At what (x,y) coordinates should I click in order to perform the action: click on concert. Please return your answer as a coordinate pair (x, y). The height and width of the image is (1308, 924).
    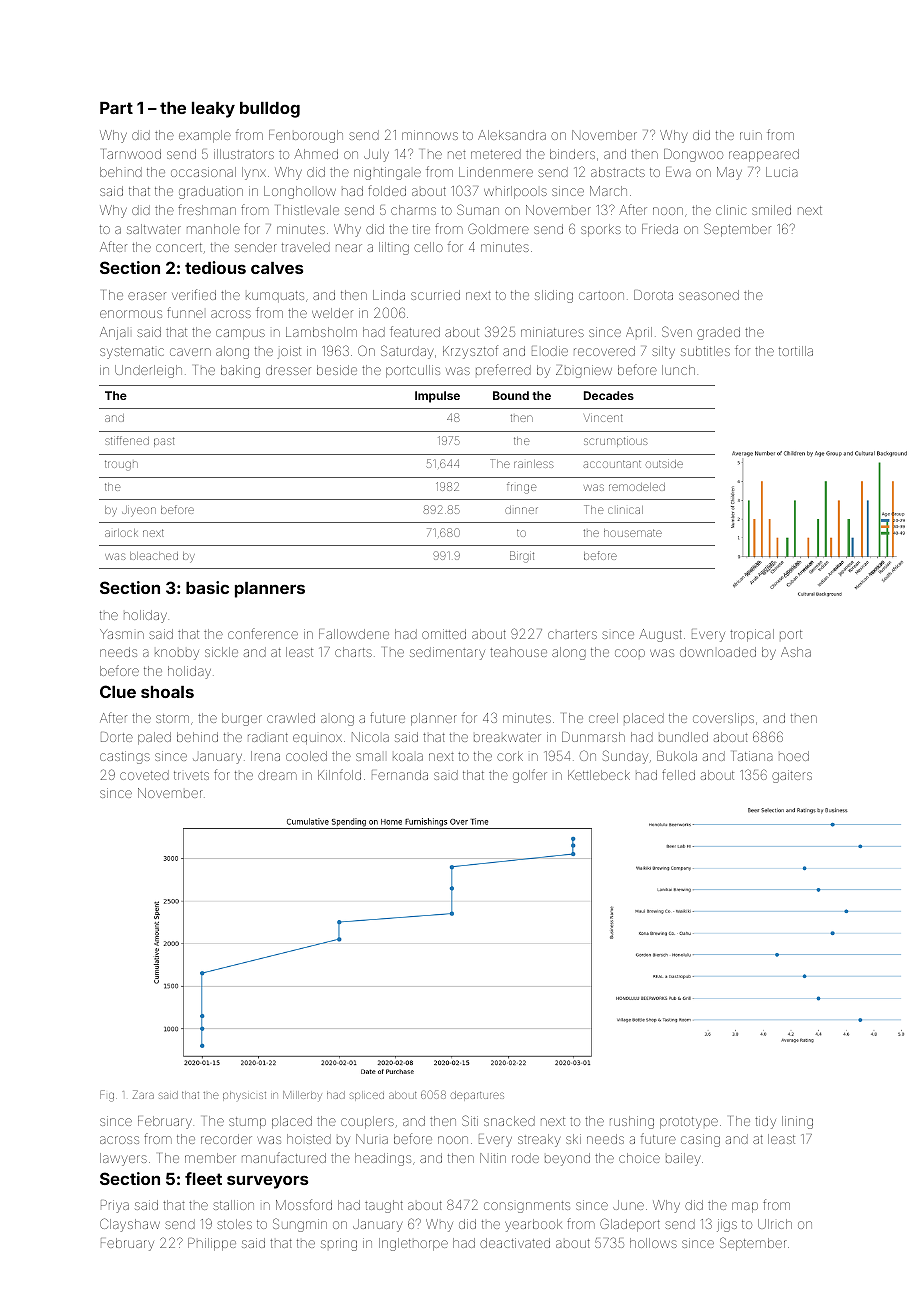
    Looking at the image, I should click on (179, 247).
